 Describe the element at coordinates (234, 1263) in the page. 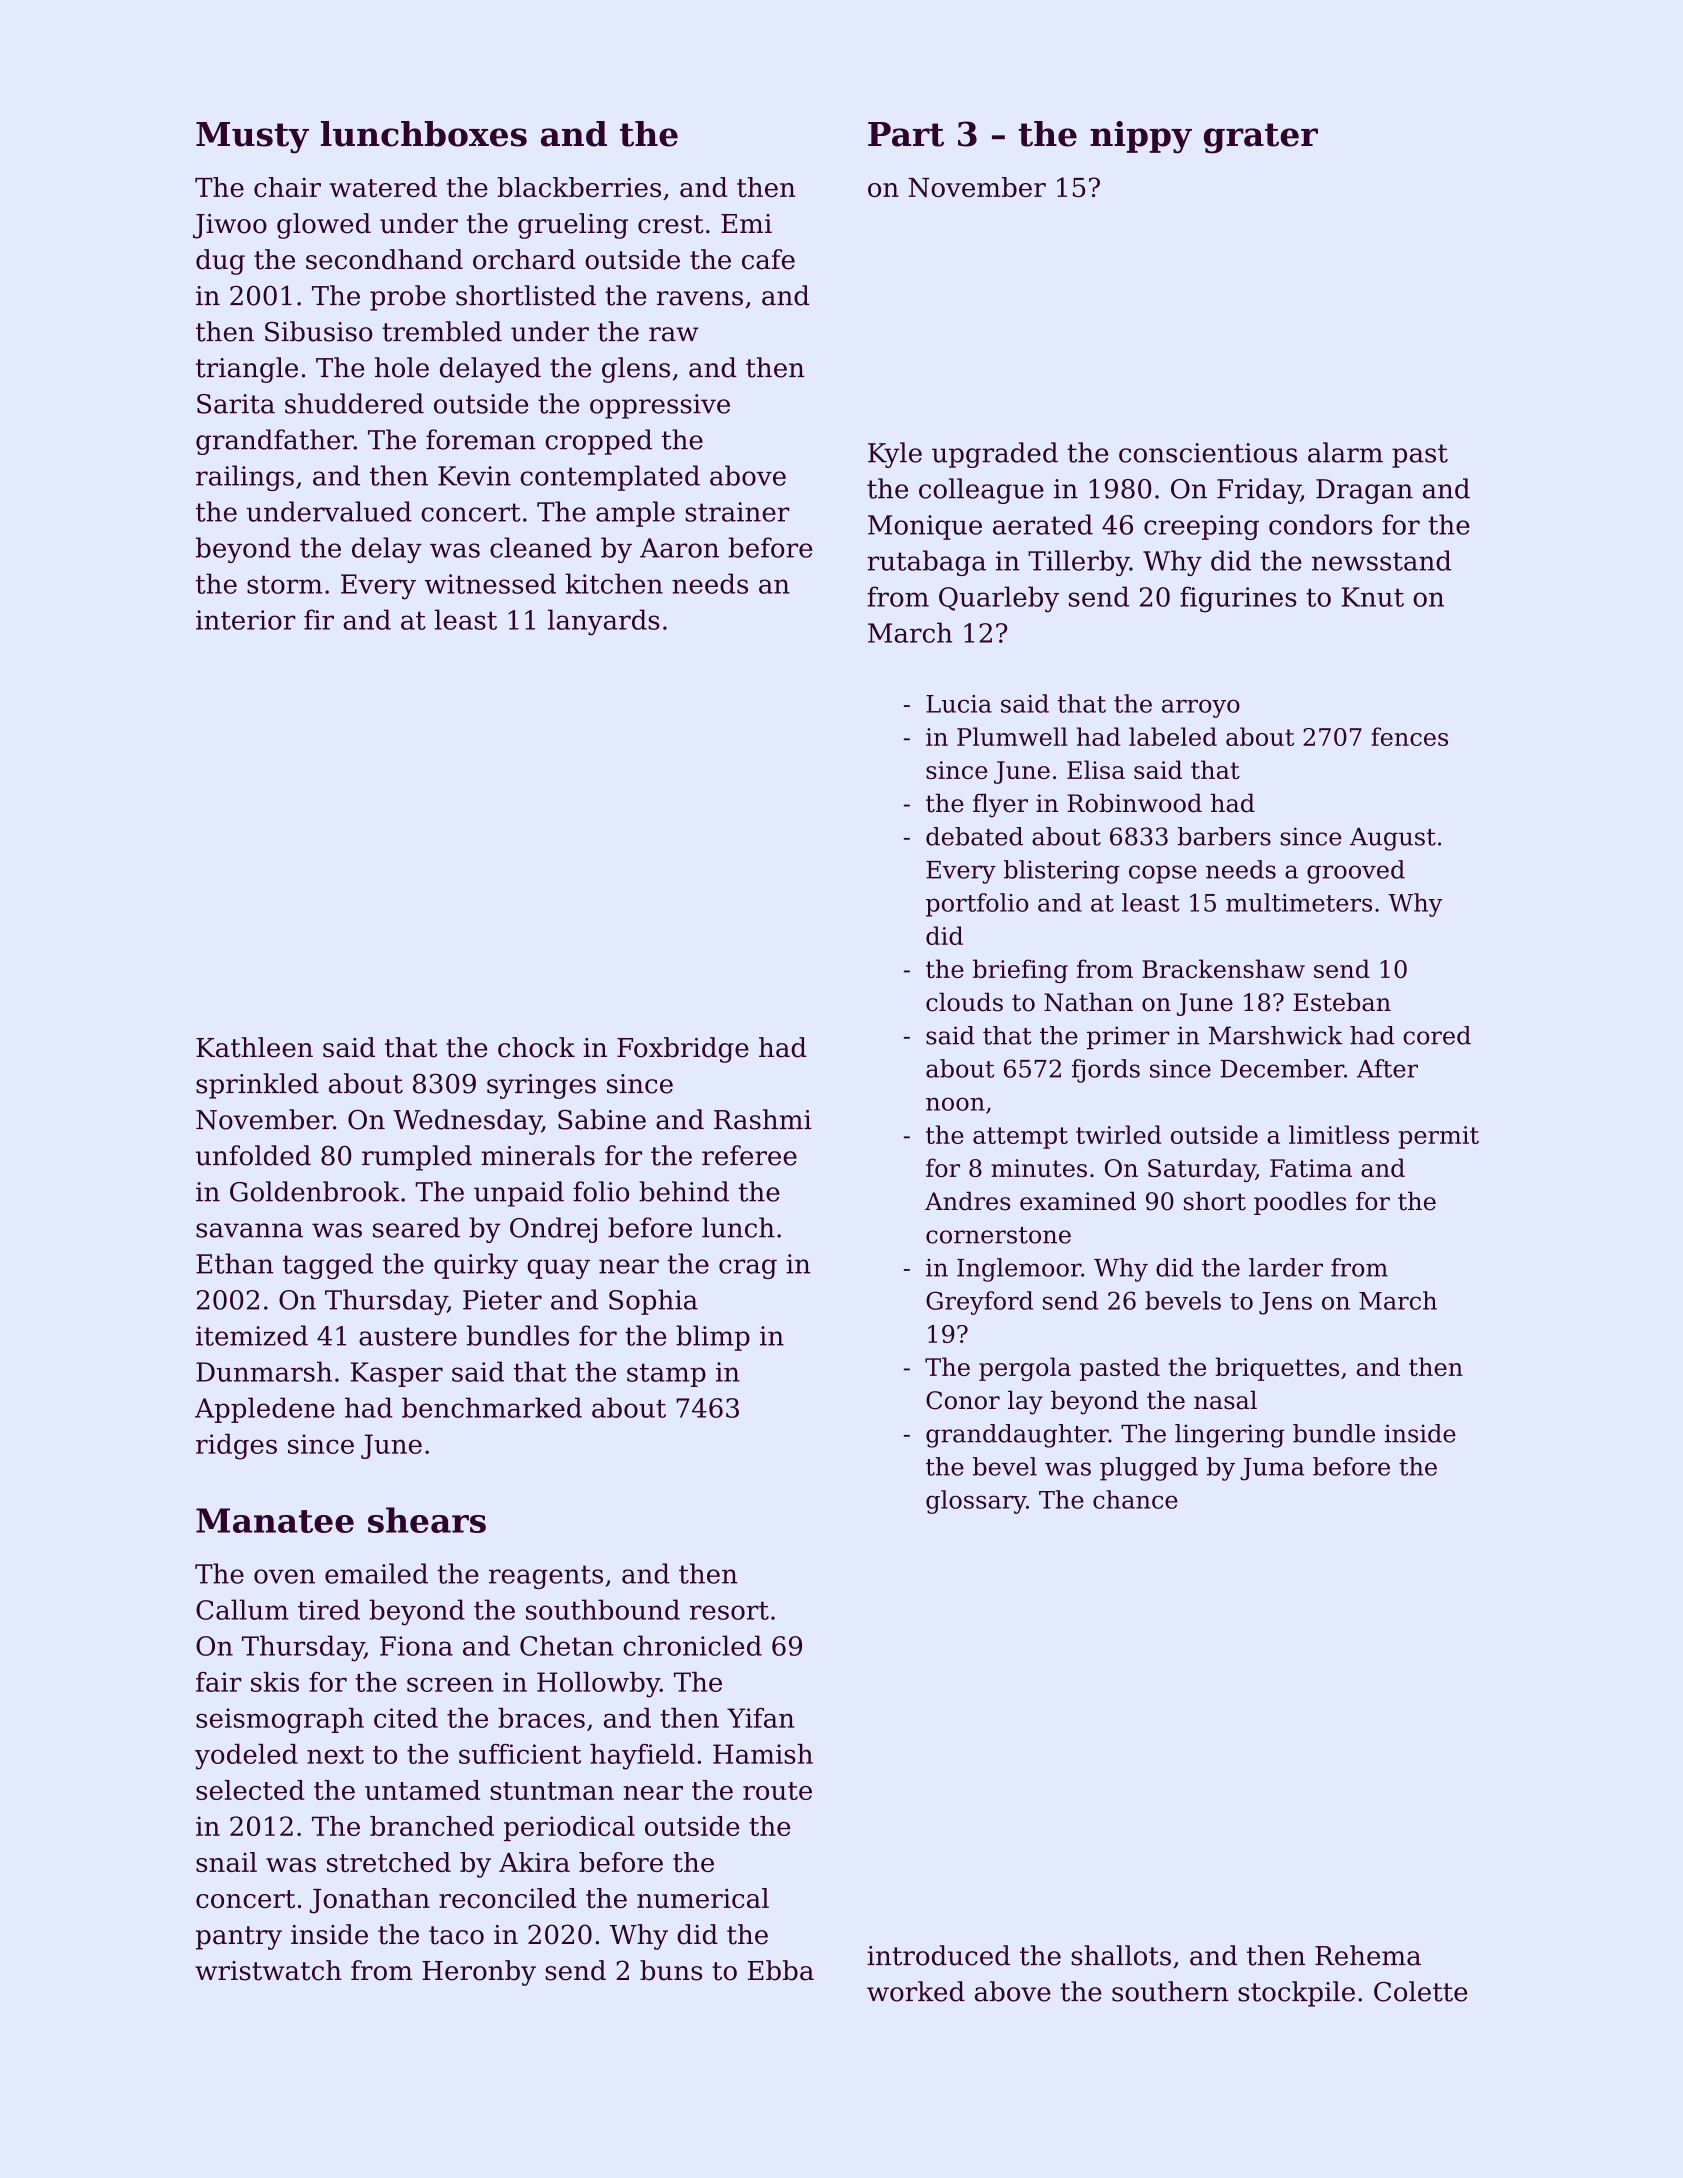

I see `Ethan` at that location.
